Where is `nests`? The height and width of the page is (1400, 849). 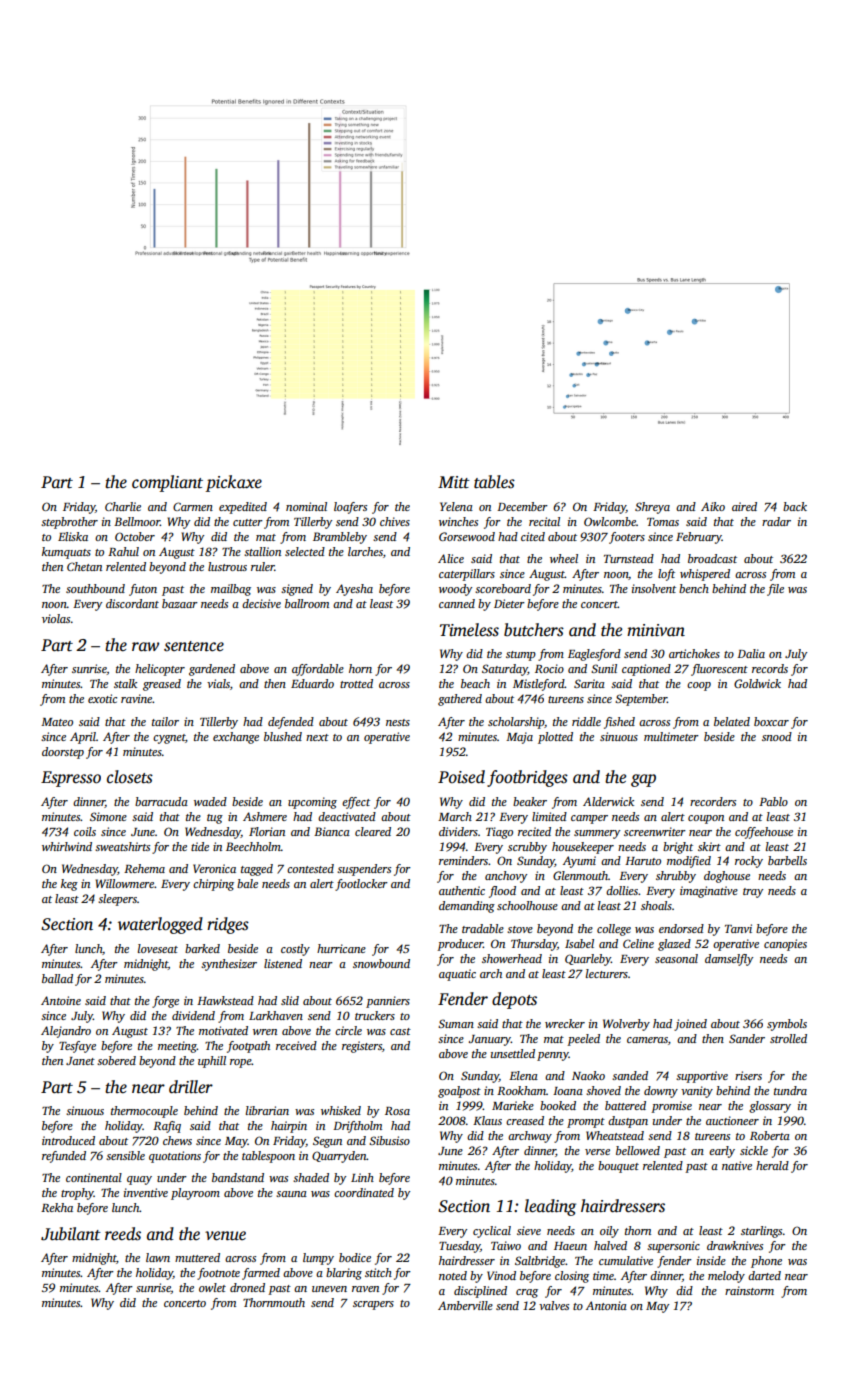
nests is located at coordinates (398, 722).
